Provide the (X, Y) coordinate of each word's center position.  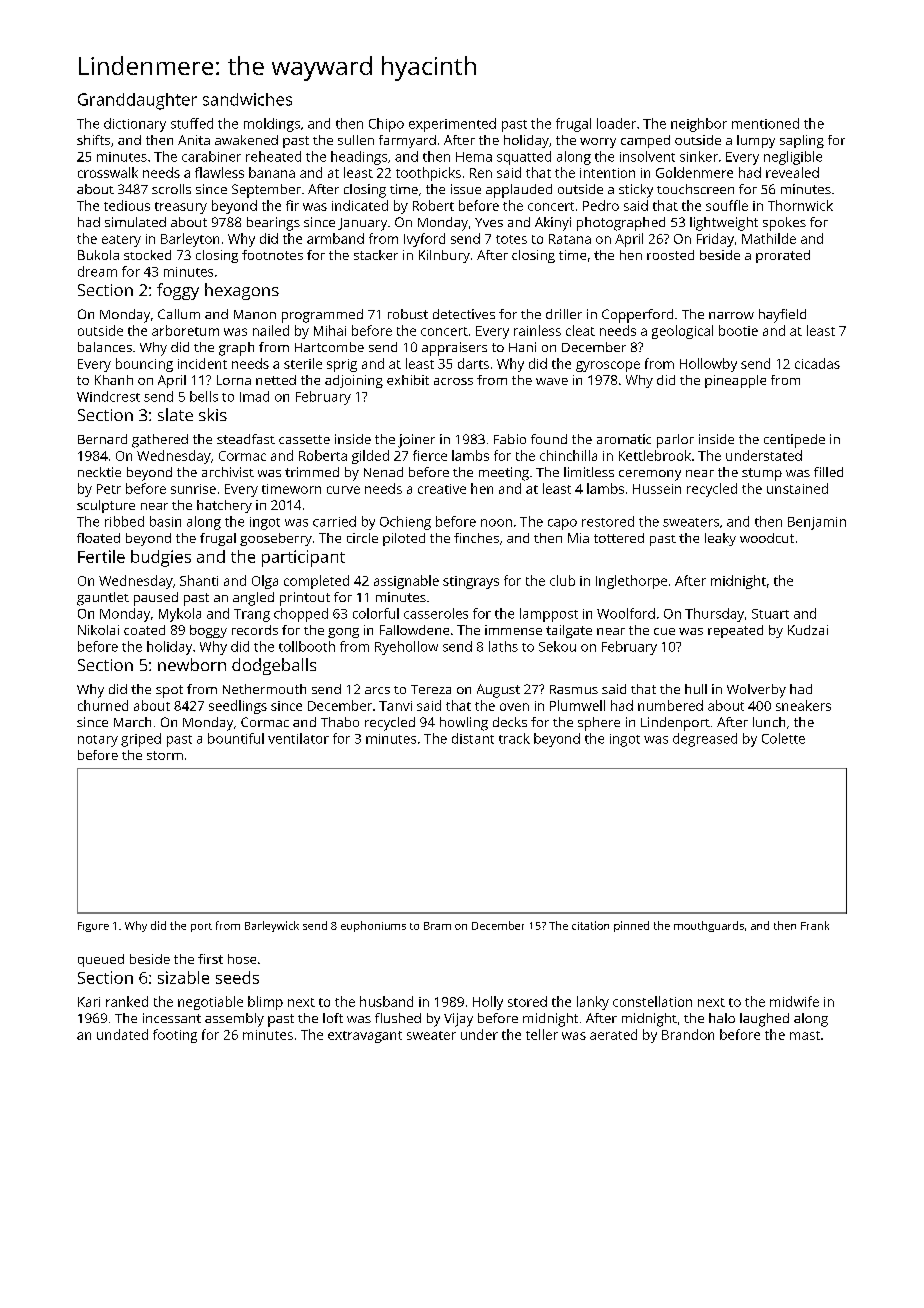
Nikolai (98, 630)
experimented (452, 125)
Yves (489, 222)
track (514, 738)
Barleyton (190, 240)
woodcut (767, 538)
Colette (783, 738)
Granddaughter (137, 101)
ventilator (298, 738)
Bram (437, 926)
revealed (792, 172)
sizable (183, 977)
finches (476, 538)
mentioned (765, 123)
